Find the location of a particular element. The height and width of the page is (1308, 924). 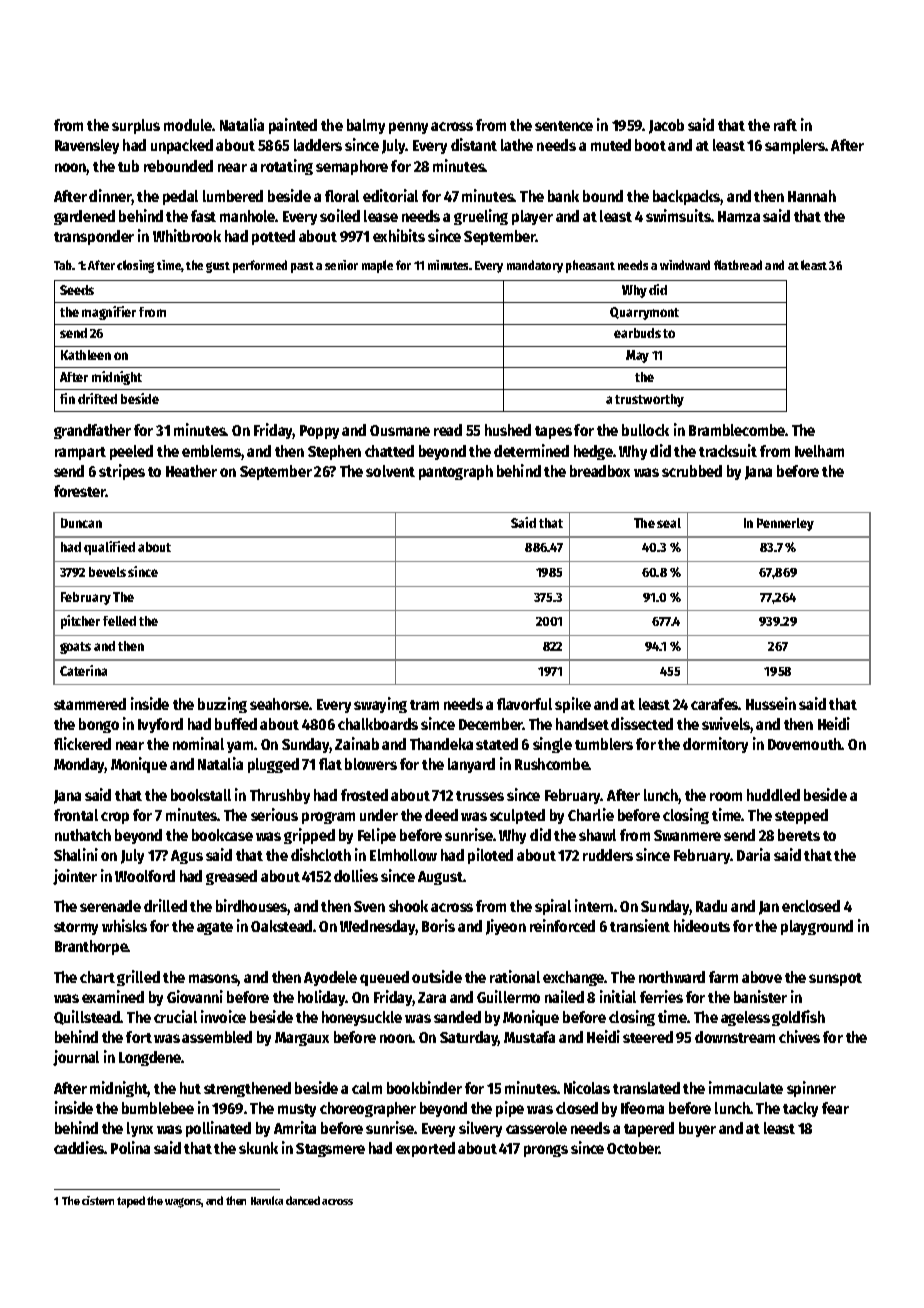

bank is located at coordinates (563, 196).
